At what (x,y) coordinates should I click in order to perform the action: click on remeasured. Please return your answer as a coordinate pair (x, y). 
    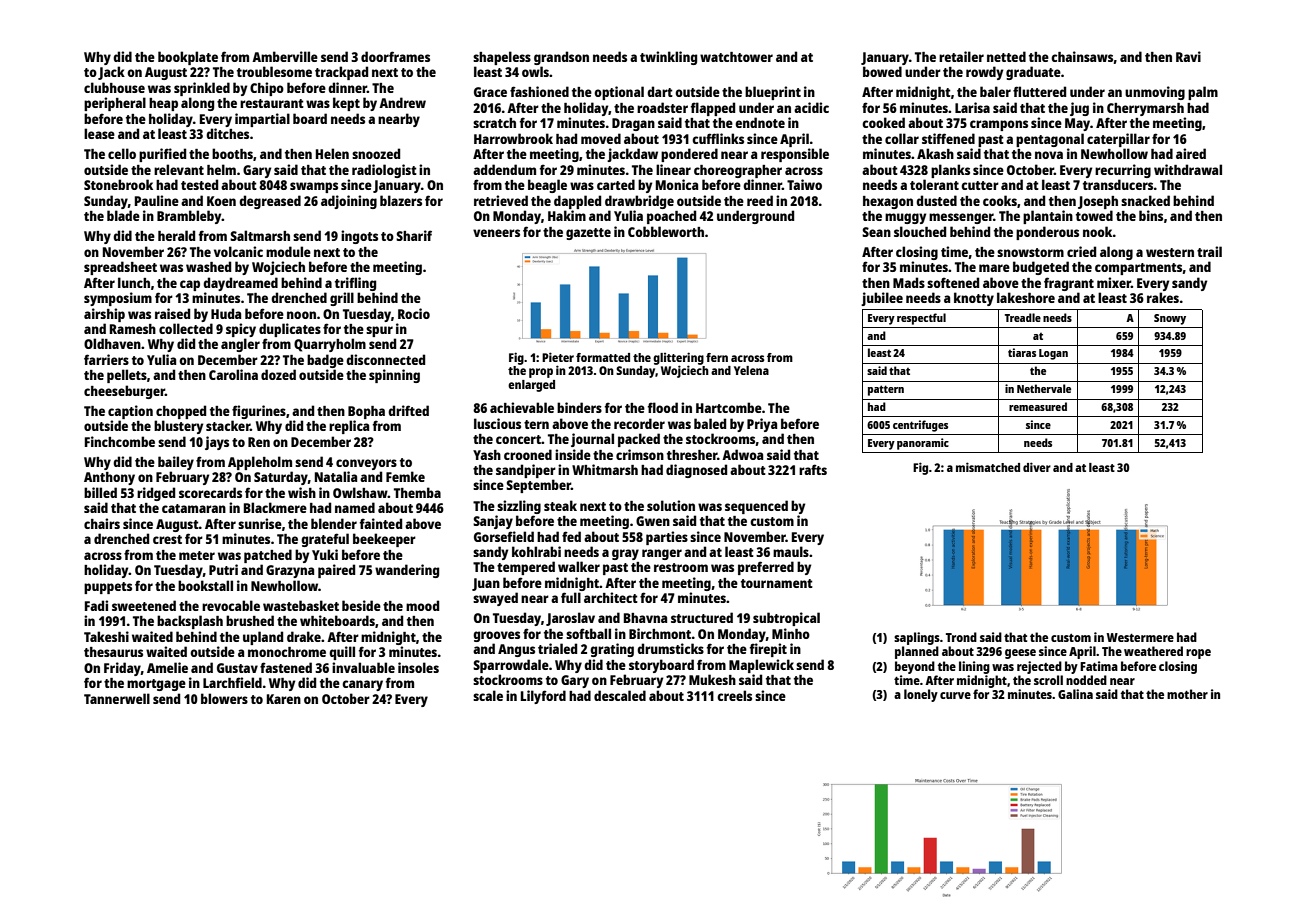
    Looking at the image, I should click on (1038, 406).
